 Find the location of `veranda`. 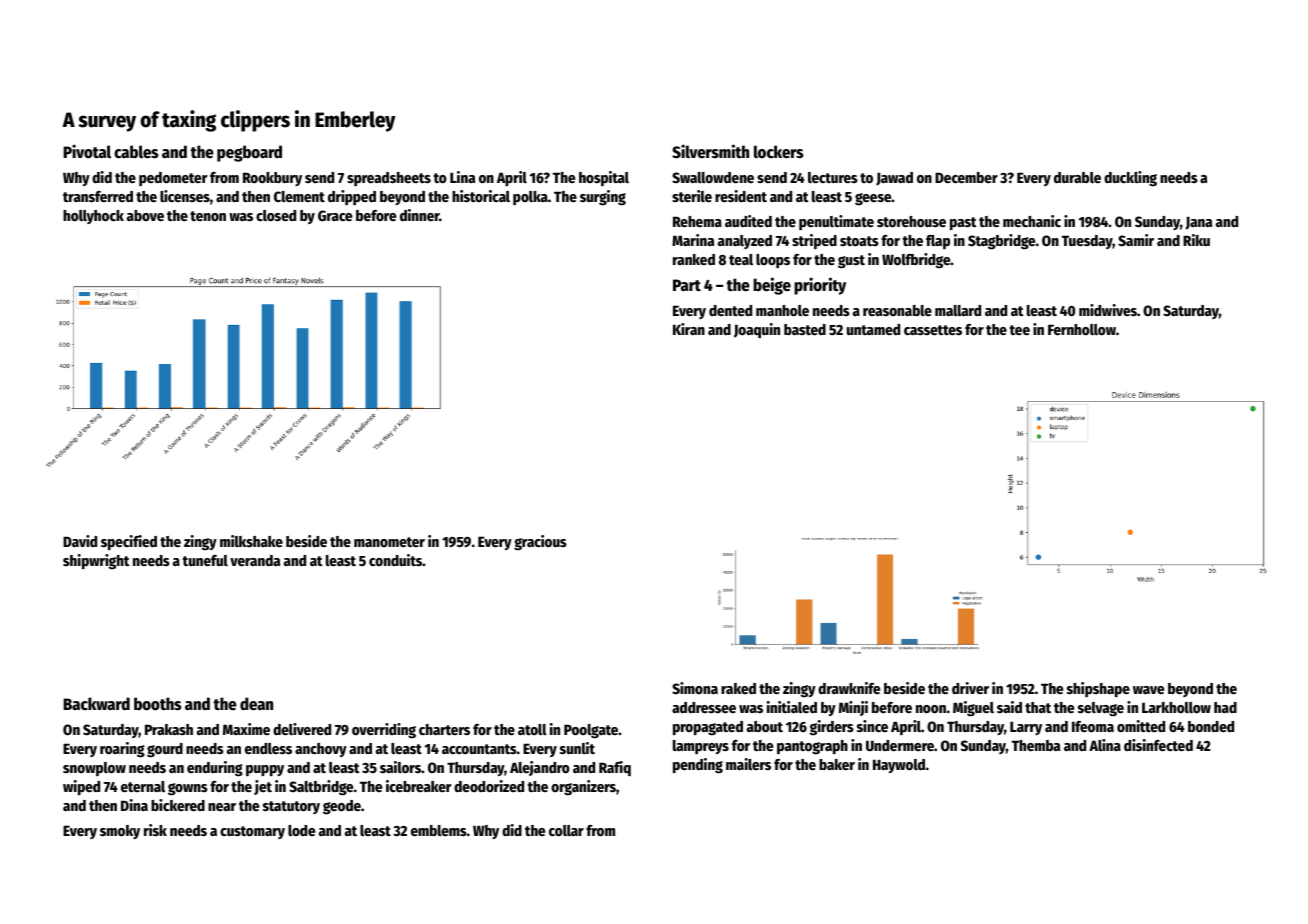

veranda is located at coordinates (255, 560).
